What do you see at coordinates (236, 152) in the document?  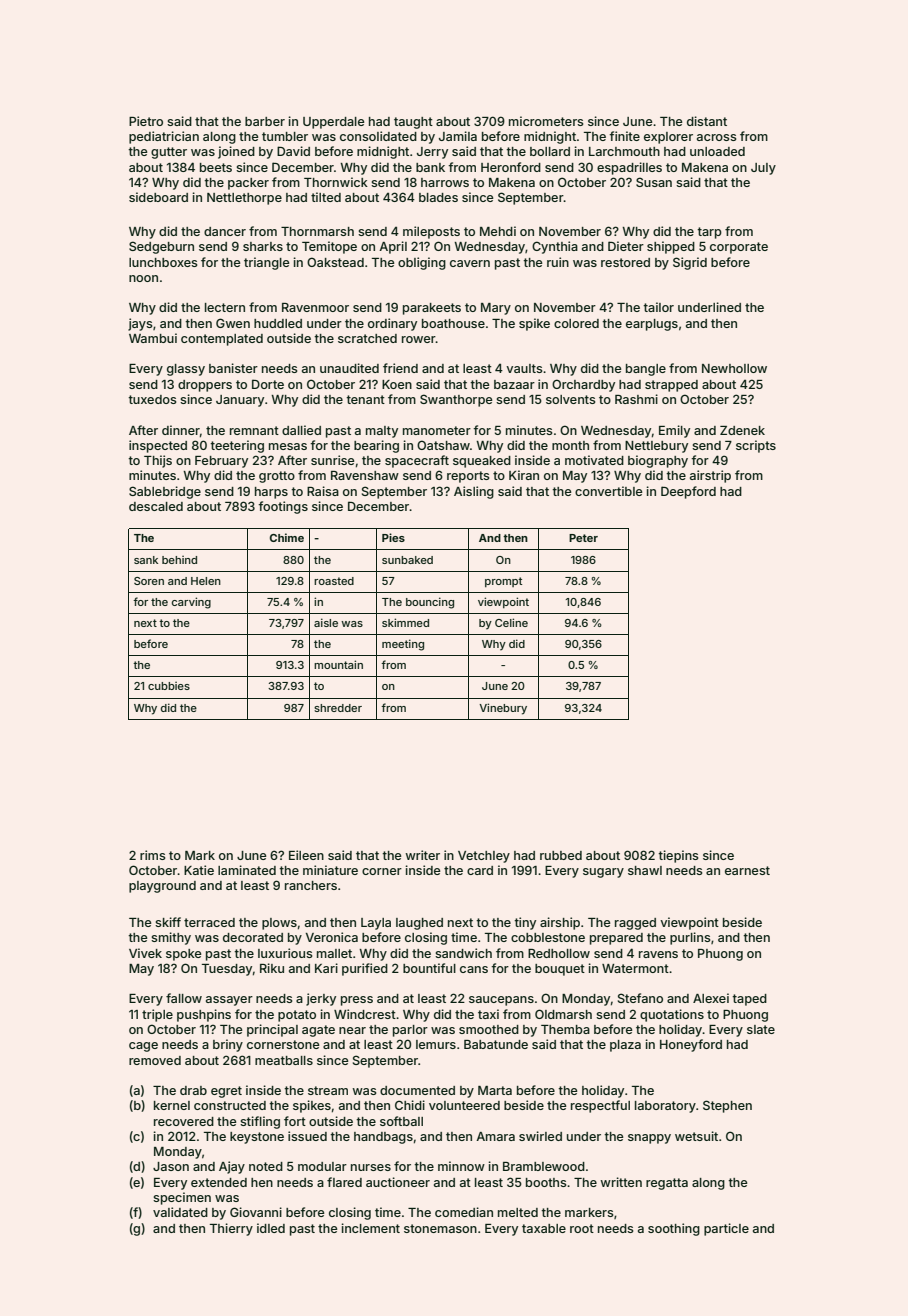 I see `joined` at bounding box center [236, 152].
